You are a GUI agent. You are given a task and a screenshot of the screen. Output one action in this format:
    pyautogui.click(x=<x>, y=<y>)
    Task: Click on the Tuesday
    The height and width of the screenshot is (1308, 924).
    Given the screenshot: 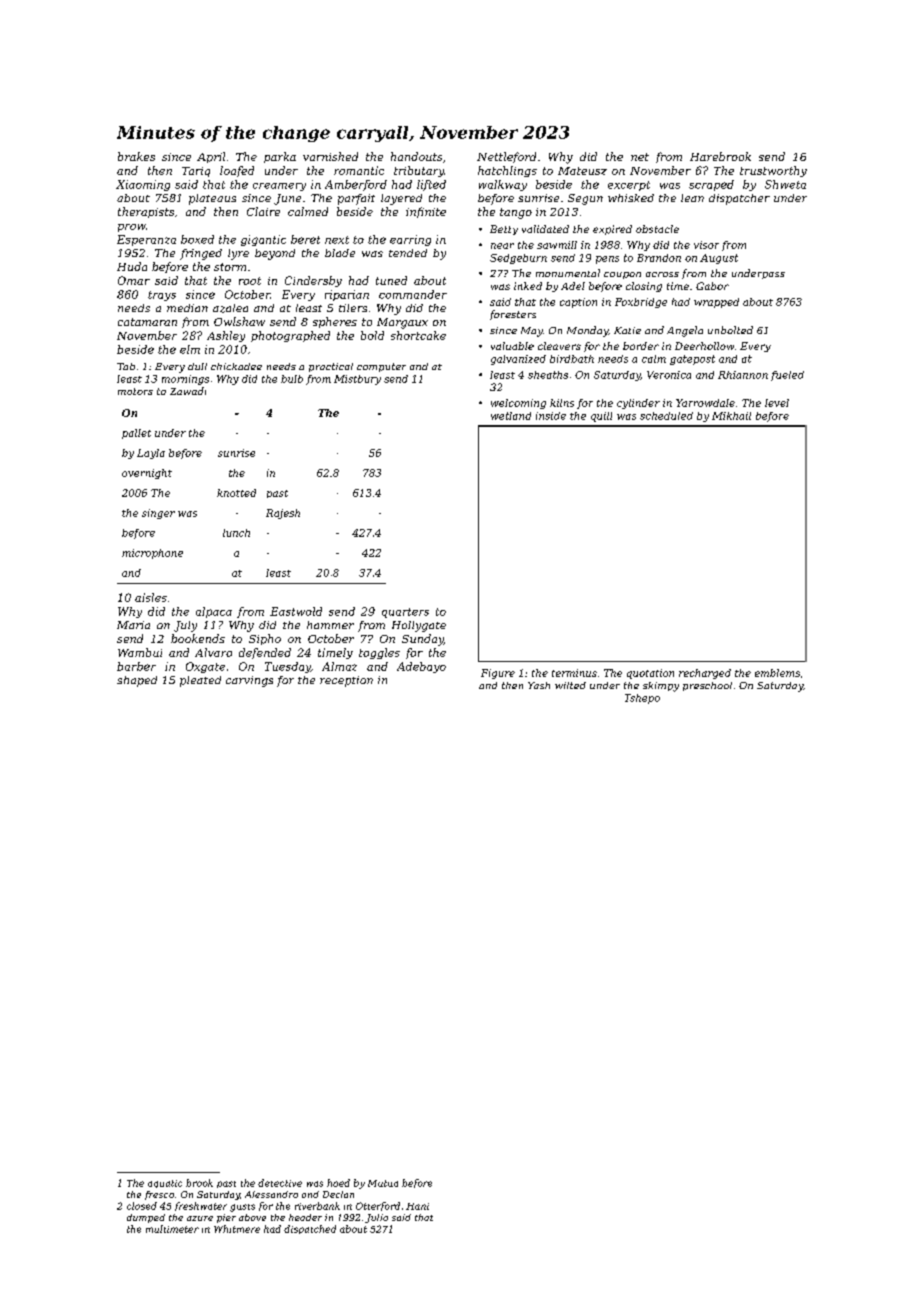 What is the action you would take?
    pyautogui.click(x=288, y=667)
